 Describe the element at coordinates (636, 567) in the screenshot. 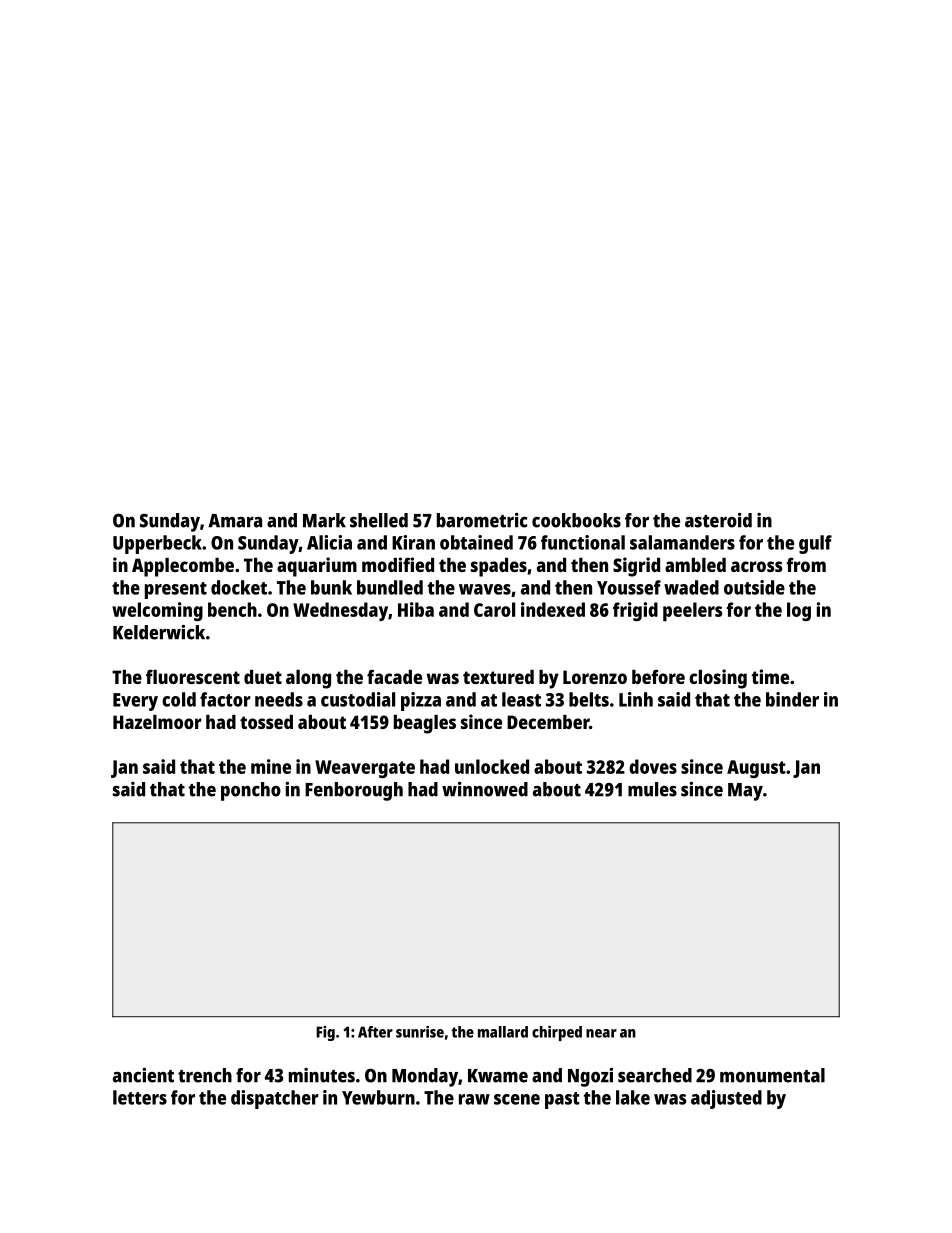

I see `Sigrid` at that location.
